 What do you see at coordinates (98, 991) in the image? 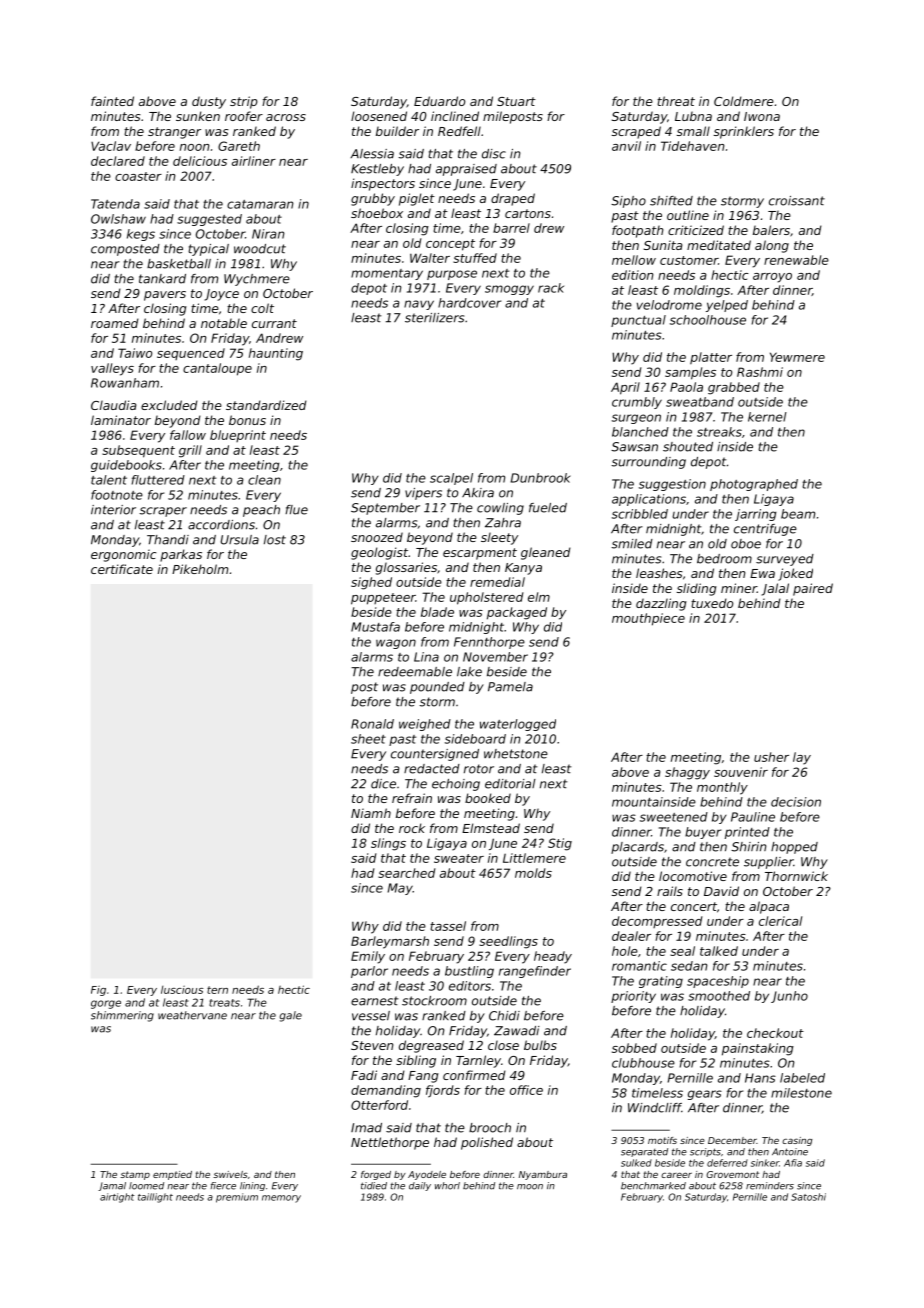
I see `Fig` at bounding box center [98, 991].
